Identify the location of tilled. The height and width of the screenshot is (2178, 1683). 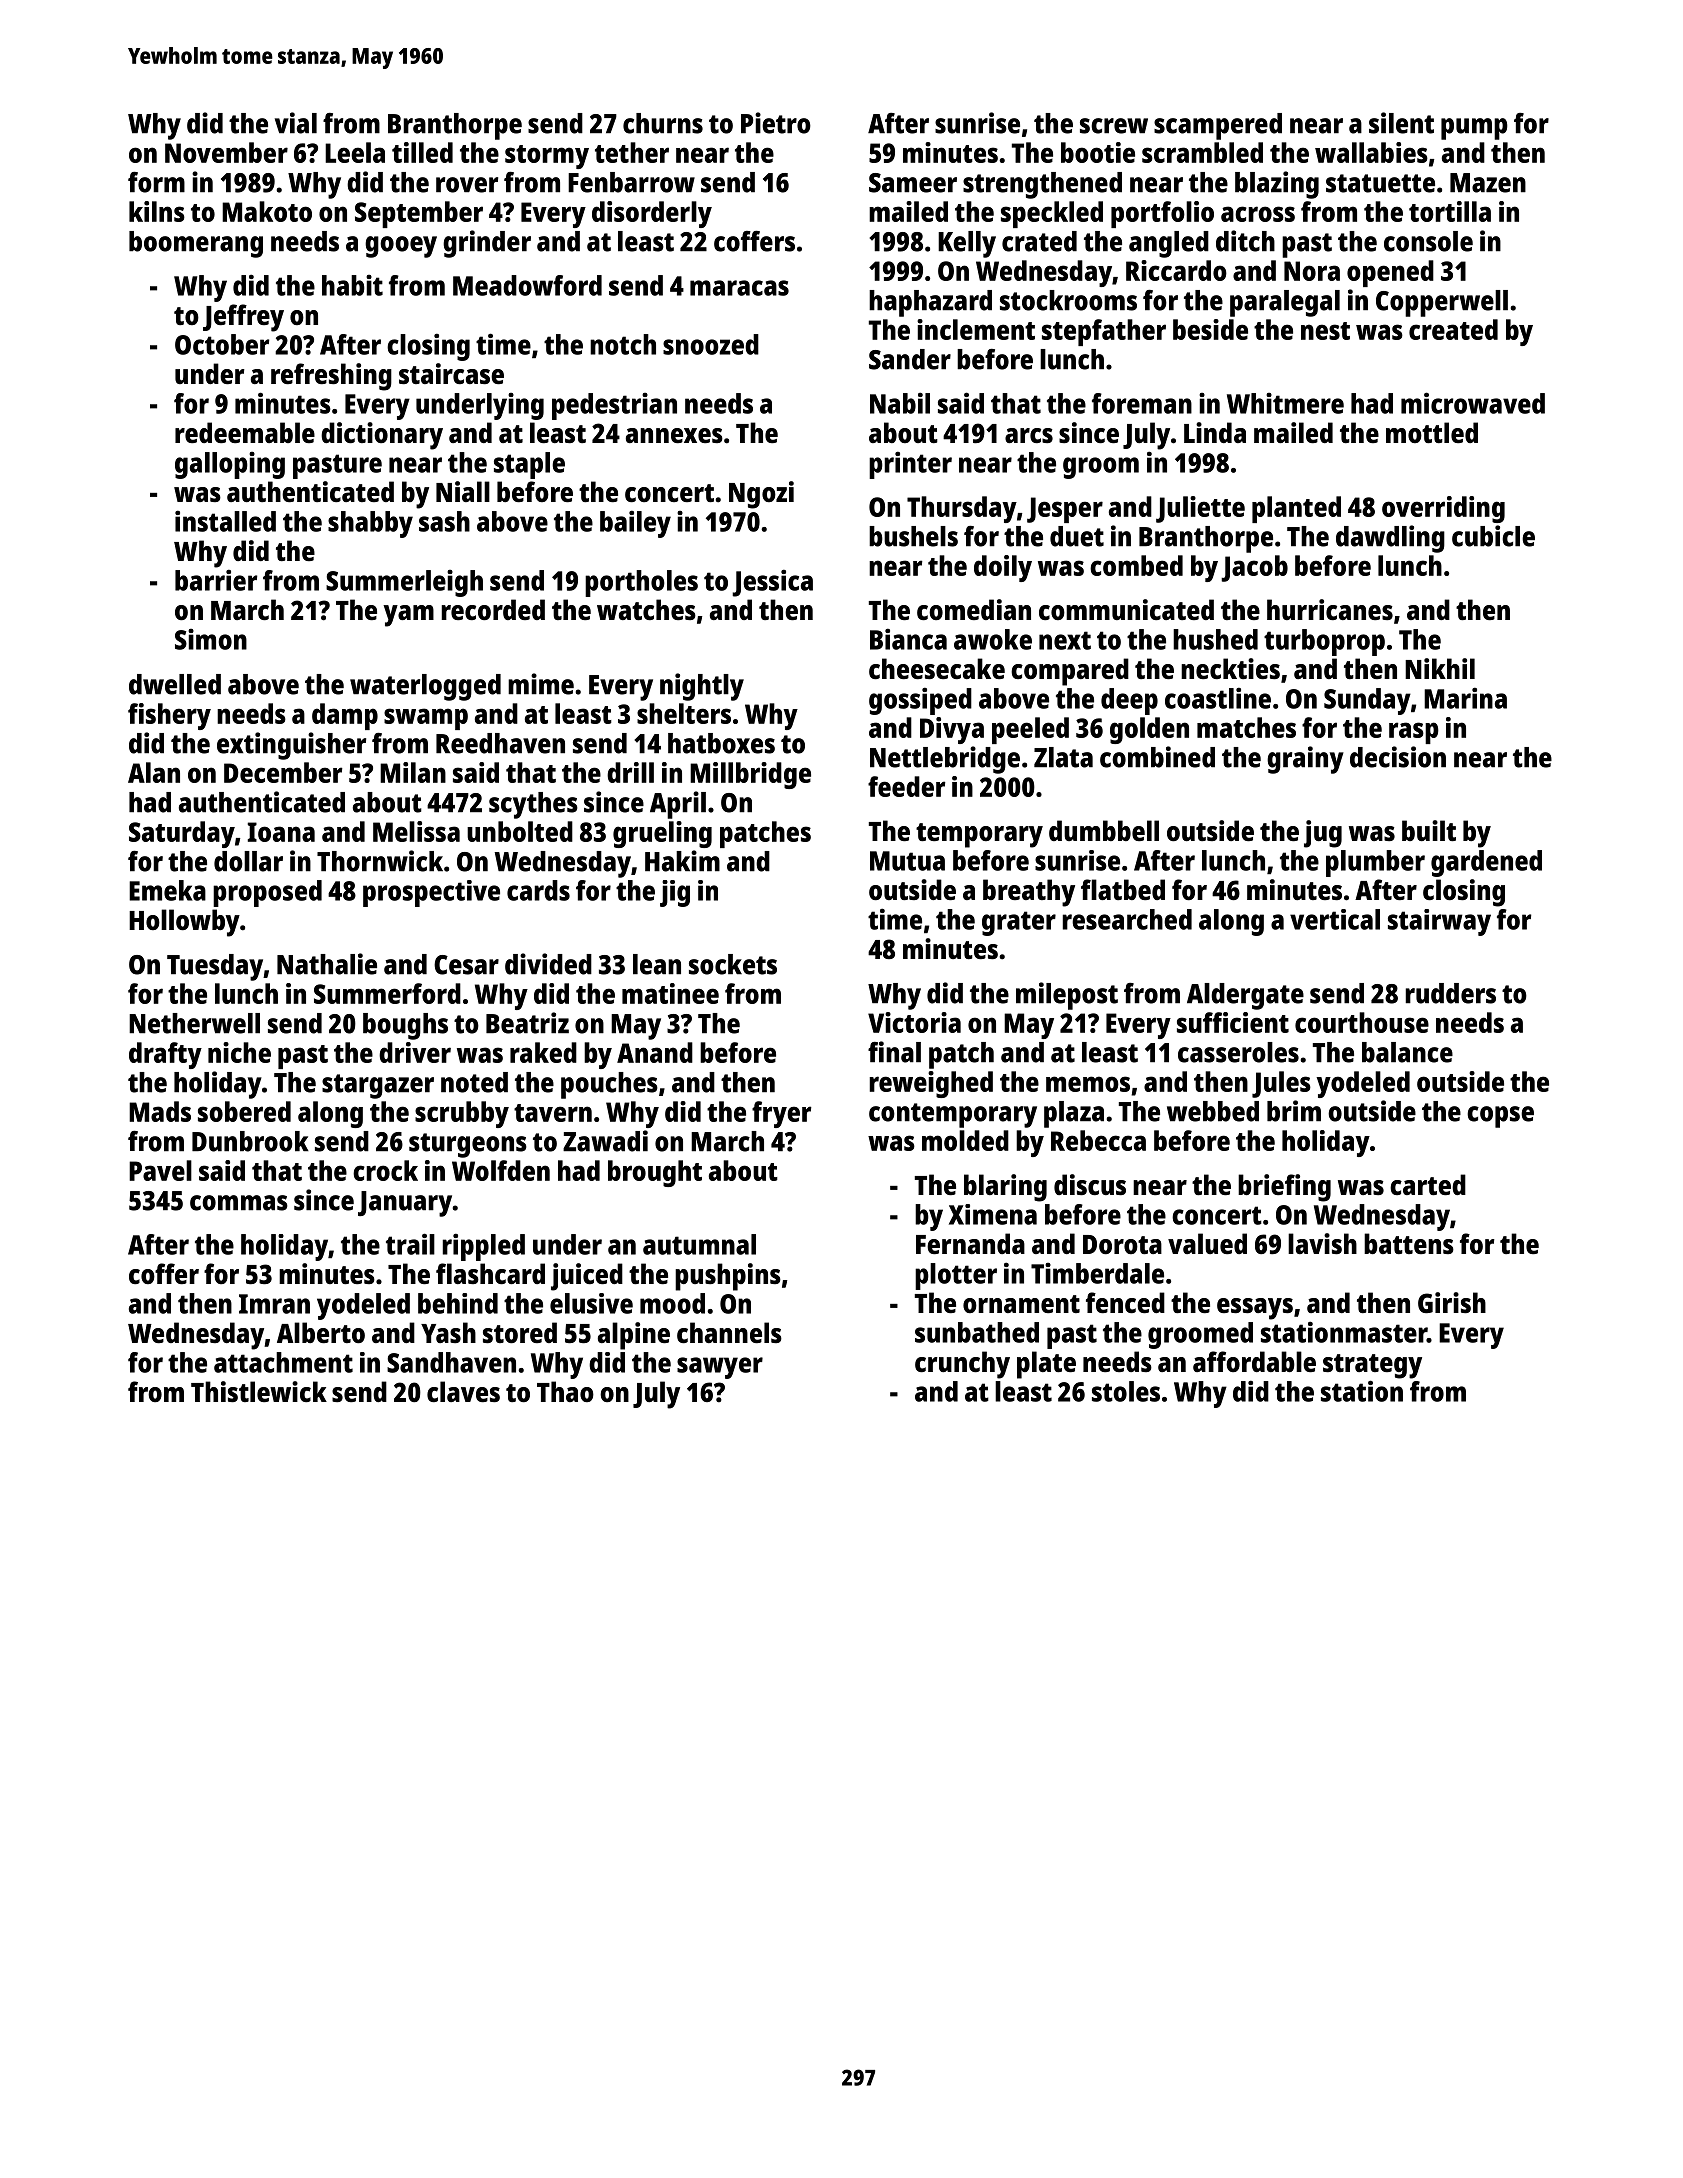
(422, 152).
